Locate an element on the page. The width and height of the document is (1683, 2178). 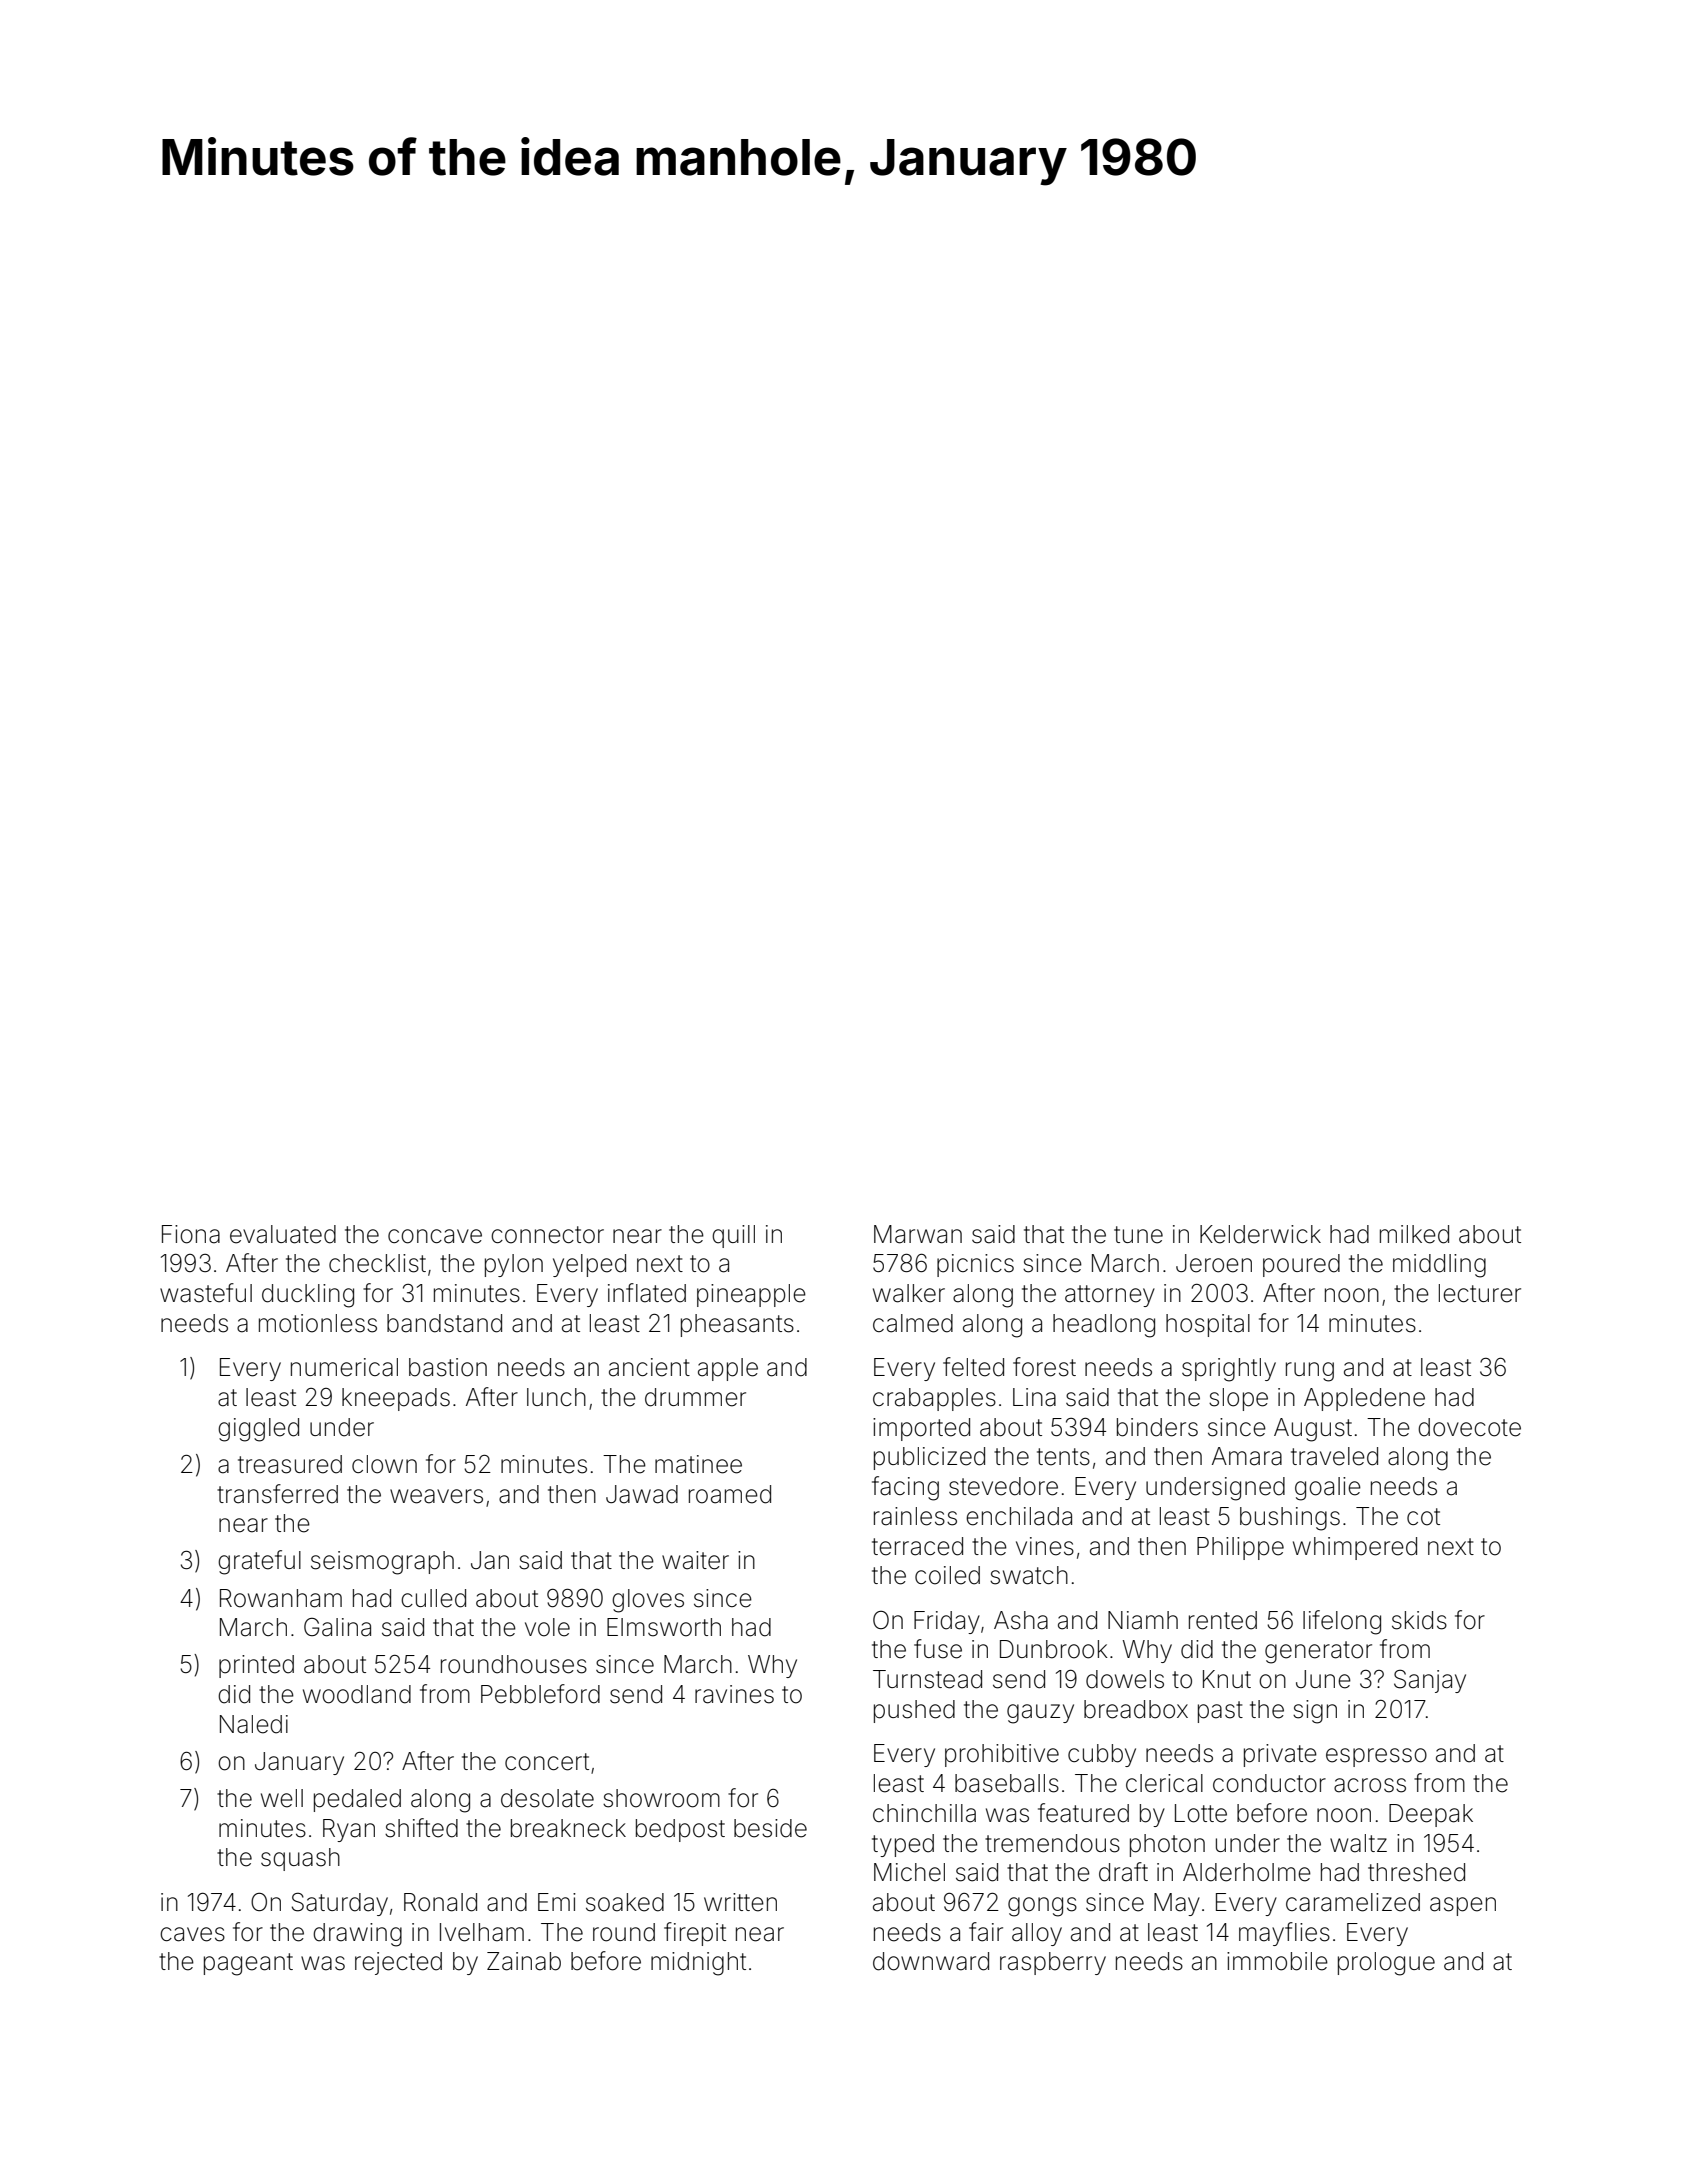
quill is located at coordinates (733, 1236).
